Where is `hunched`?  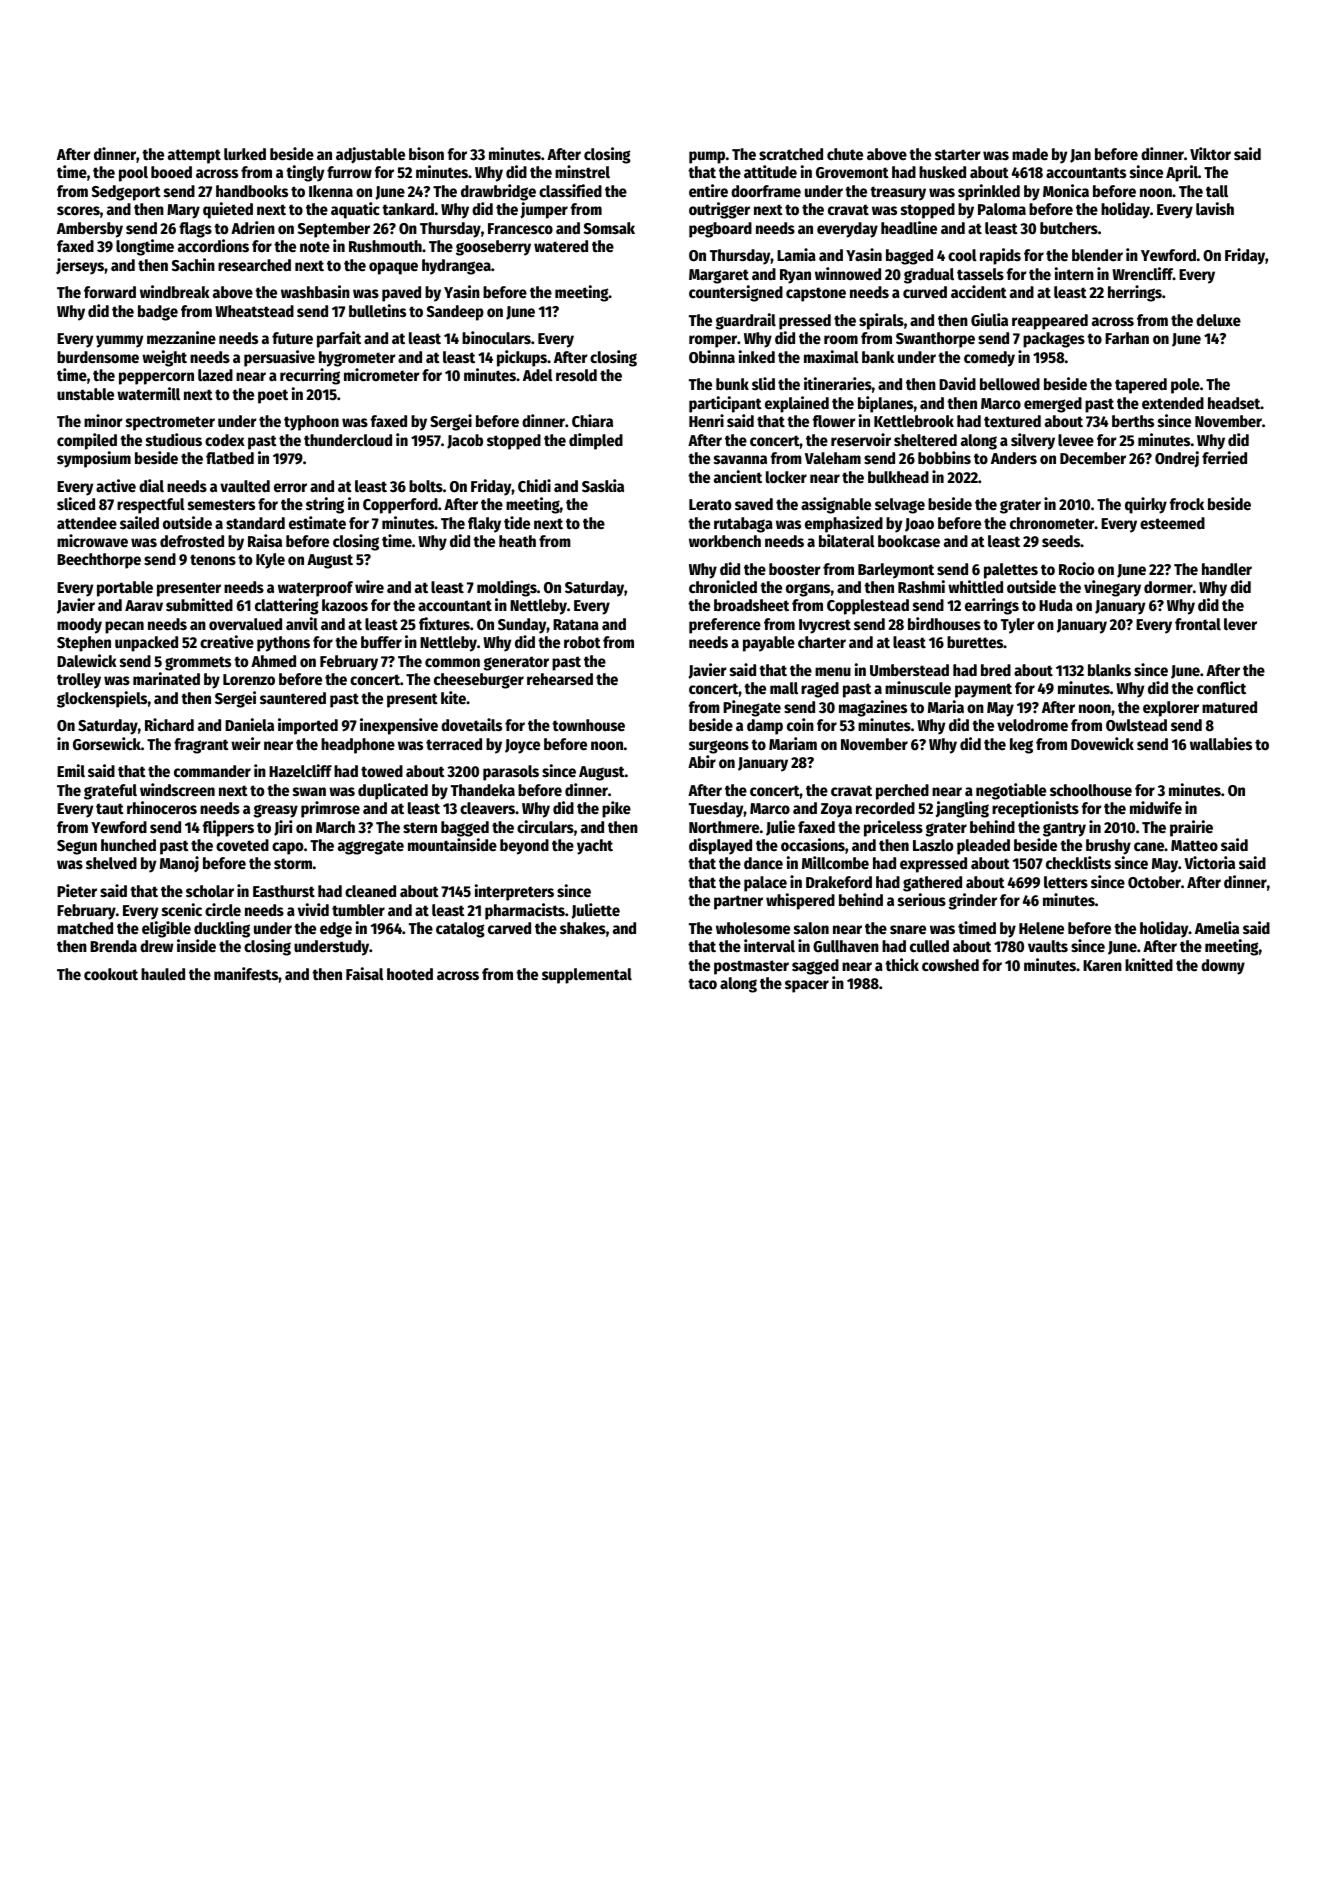
hunched is located at coordinates (128, 845).
